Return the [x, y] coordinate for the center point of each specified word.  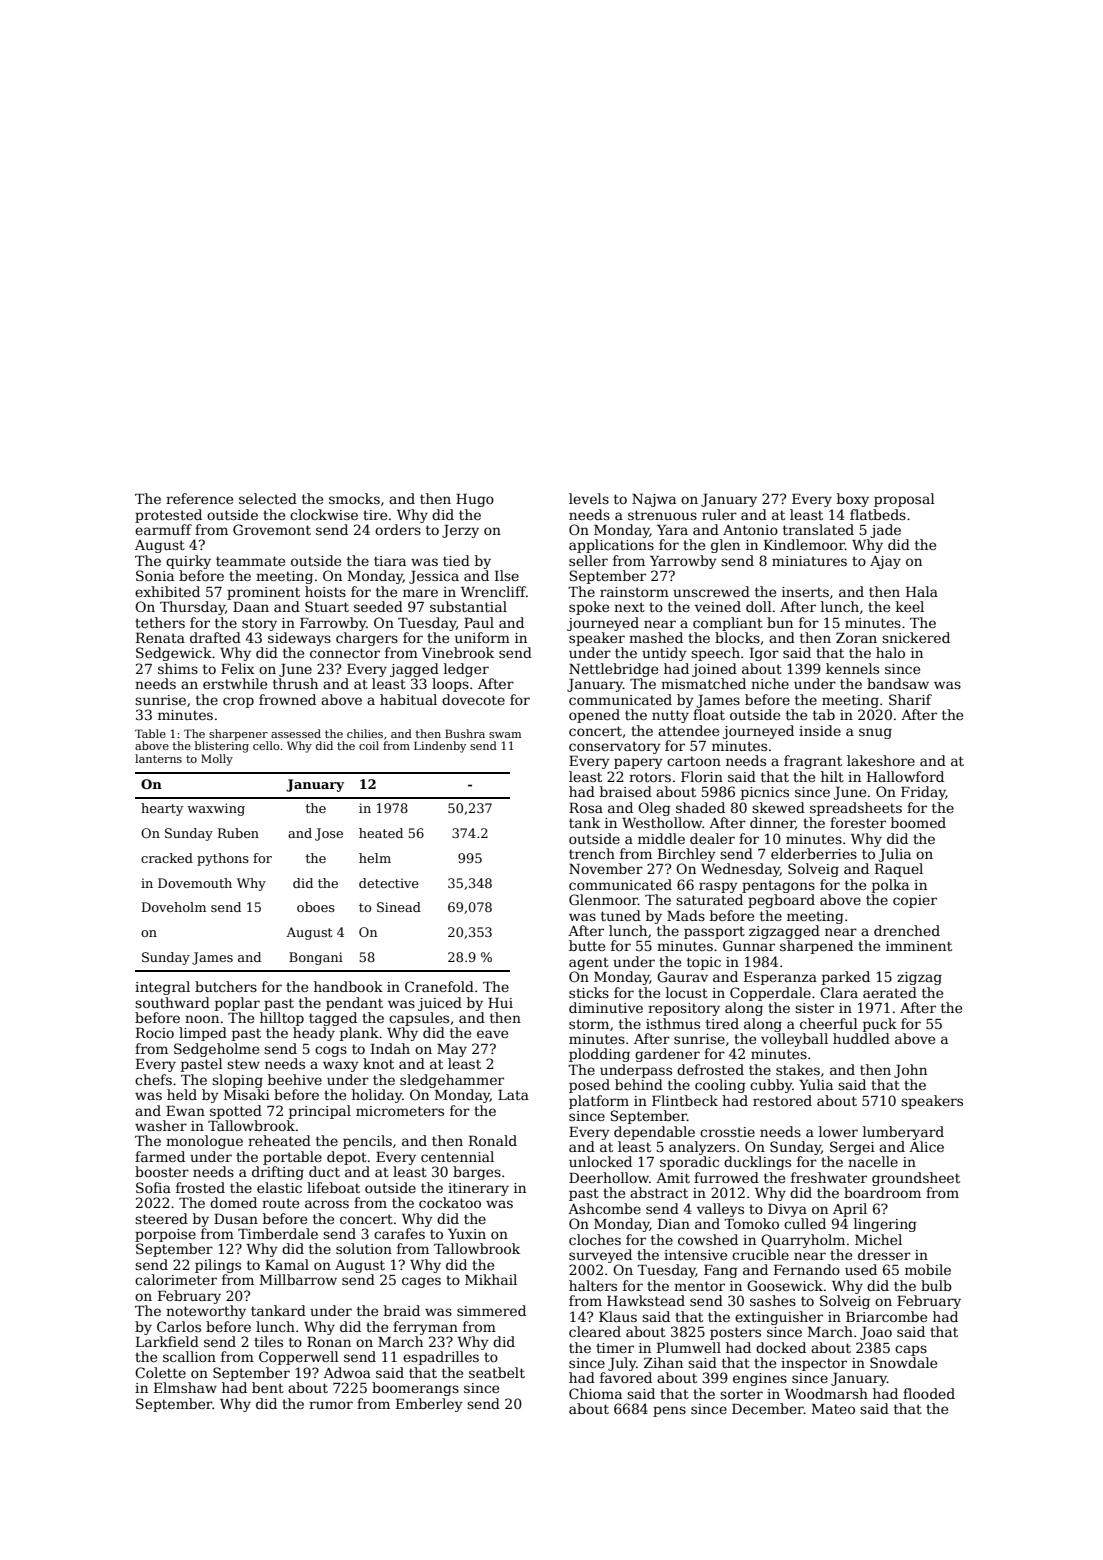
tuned [621, 915]
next [629, 607]
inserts [805, 592]
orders [398, 529]
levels [589, 498]
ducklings [757, 1163]
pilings [218, 1266]
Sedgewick [174, 654]
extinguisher [779, 1318]
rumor [331, 1405]
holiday [377, 1096]
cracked [167, 858]
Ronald [493, 1140]
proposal [904, 500]
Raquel [899, 870]
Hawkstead [646, 1300]
